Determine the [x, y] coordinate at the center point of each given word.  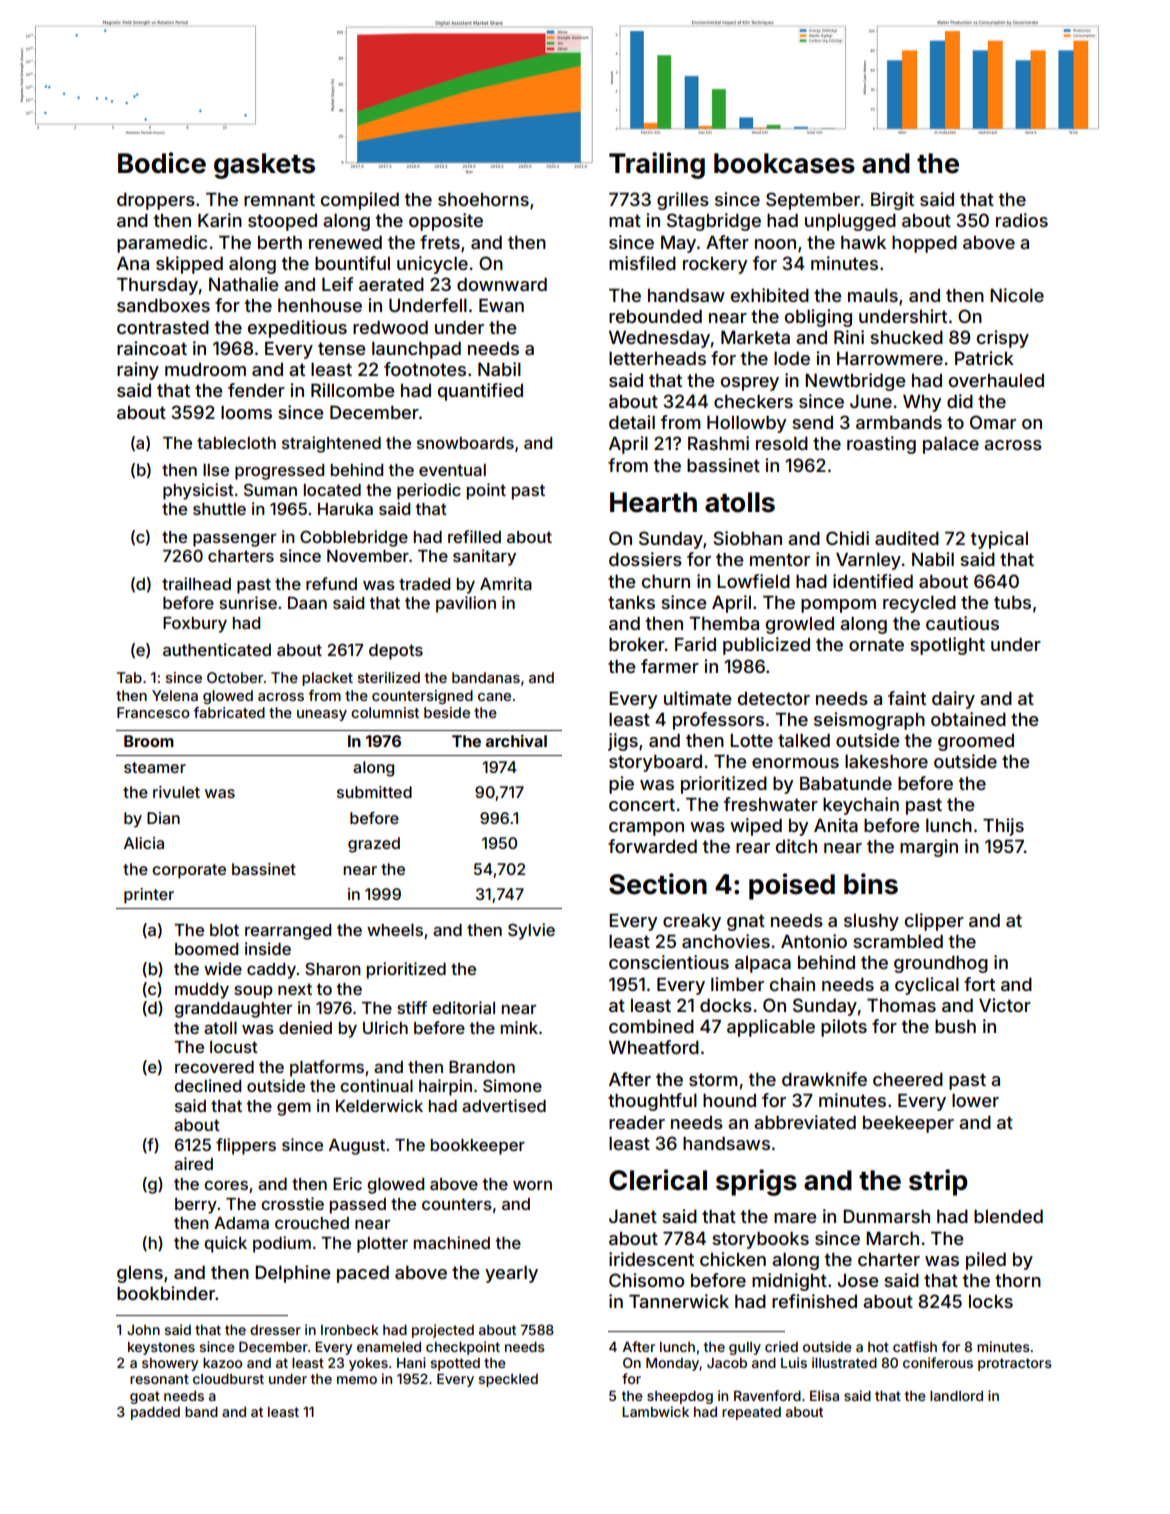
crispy [1003, 339]
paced [363, 1274]
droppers [156, 201]
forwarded [652, 846]
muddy [202, 991]
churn [666, 581]
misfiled [642, 263]
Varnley [868, 561]
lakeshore [886, 761]
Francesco [153, 712]
